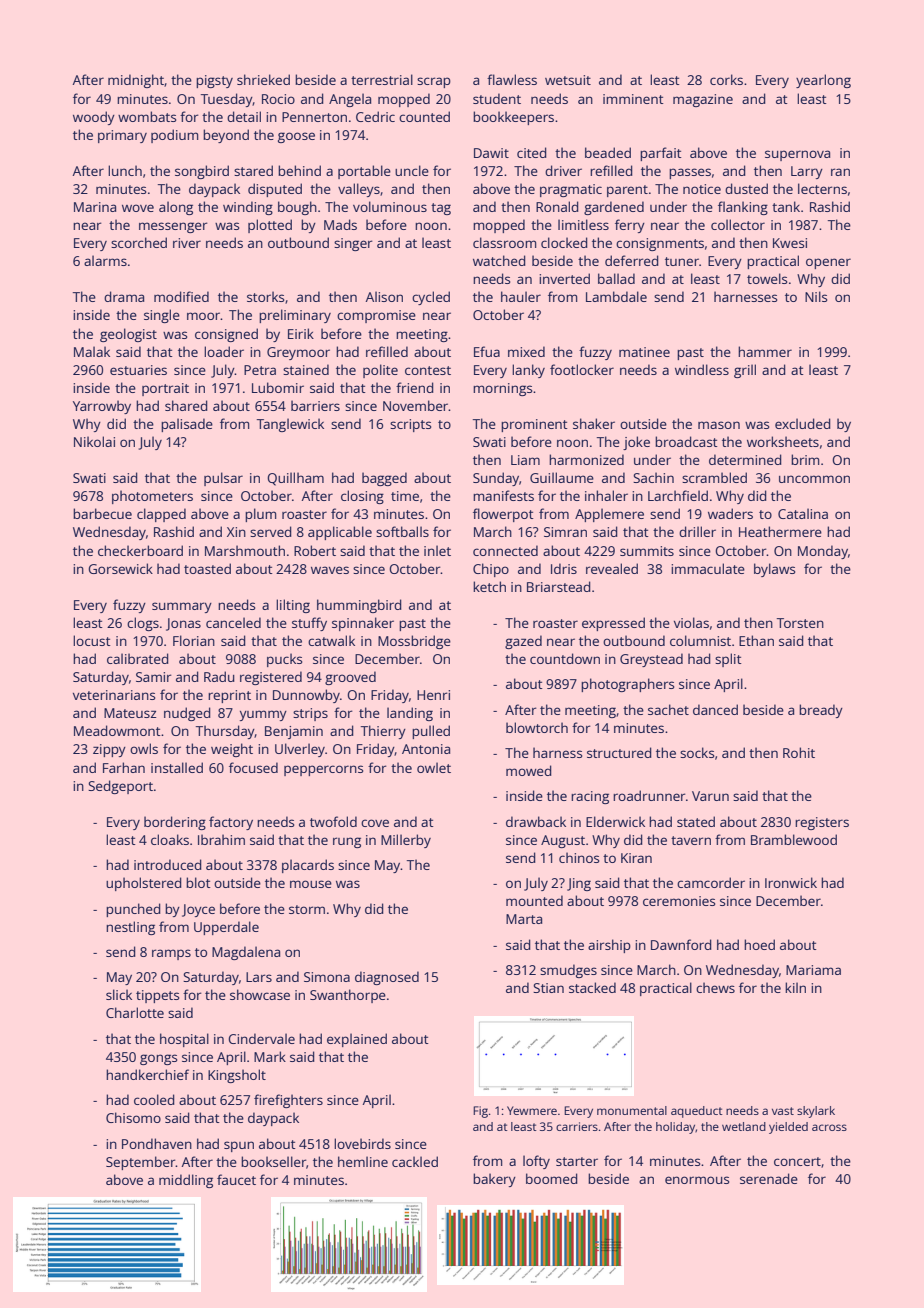  What do you see at coordinates (136, 81) in the screenshot?
I see `midnight` at bounding box center [136, 81].
